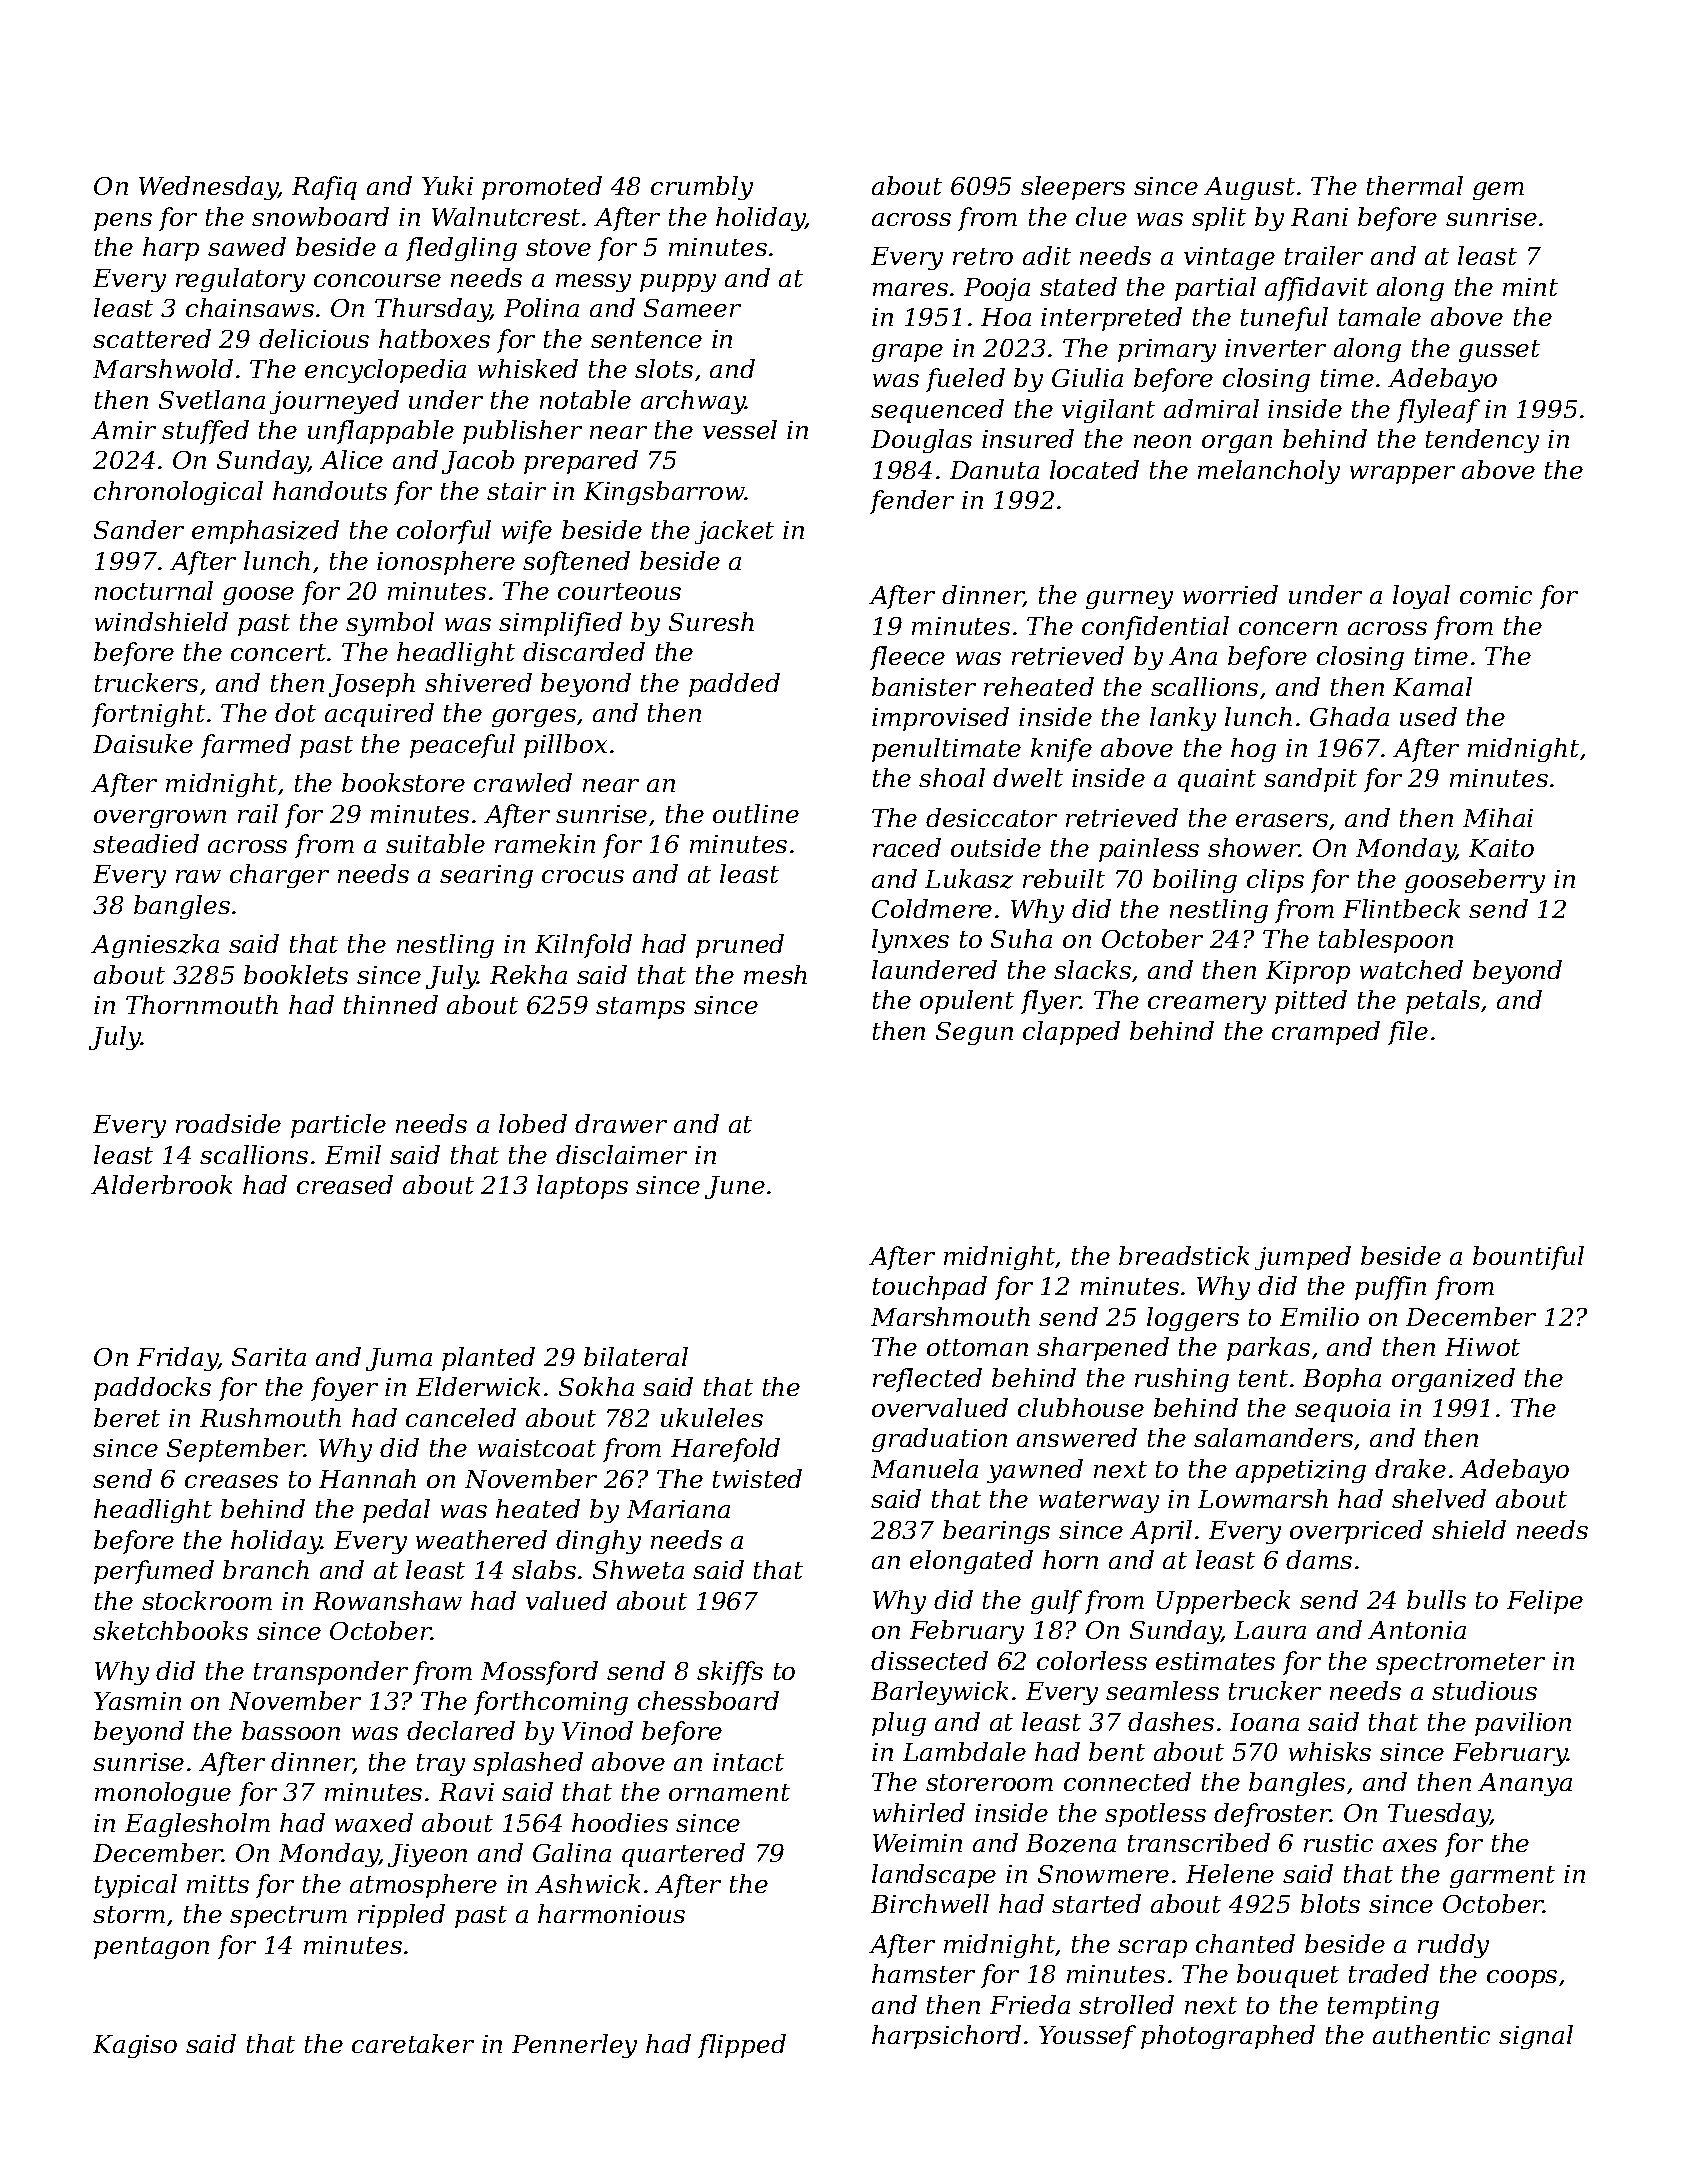 Image resolution: width=1683 pixels, height=2178 pixels. What do you see at coordinates (1528, 1258) in the screenshot?
I see `bountiful` at bounding box center [1528, 1258].
